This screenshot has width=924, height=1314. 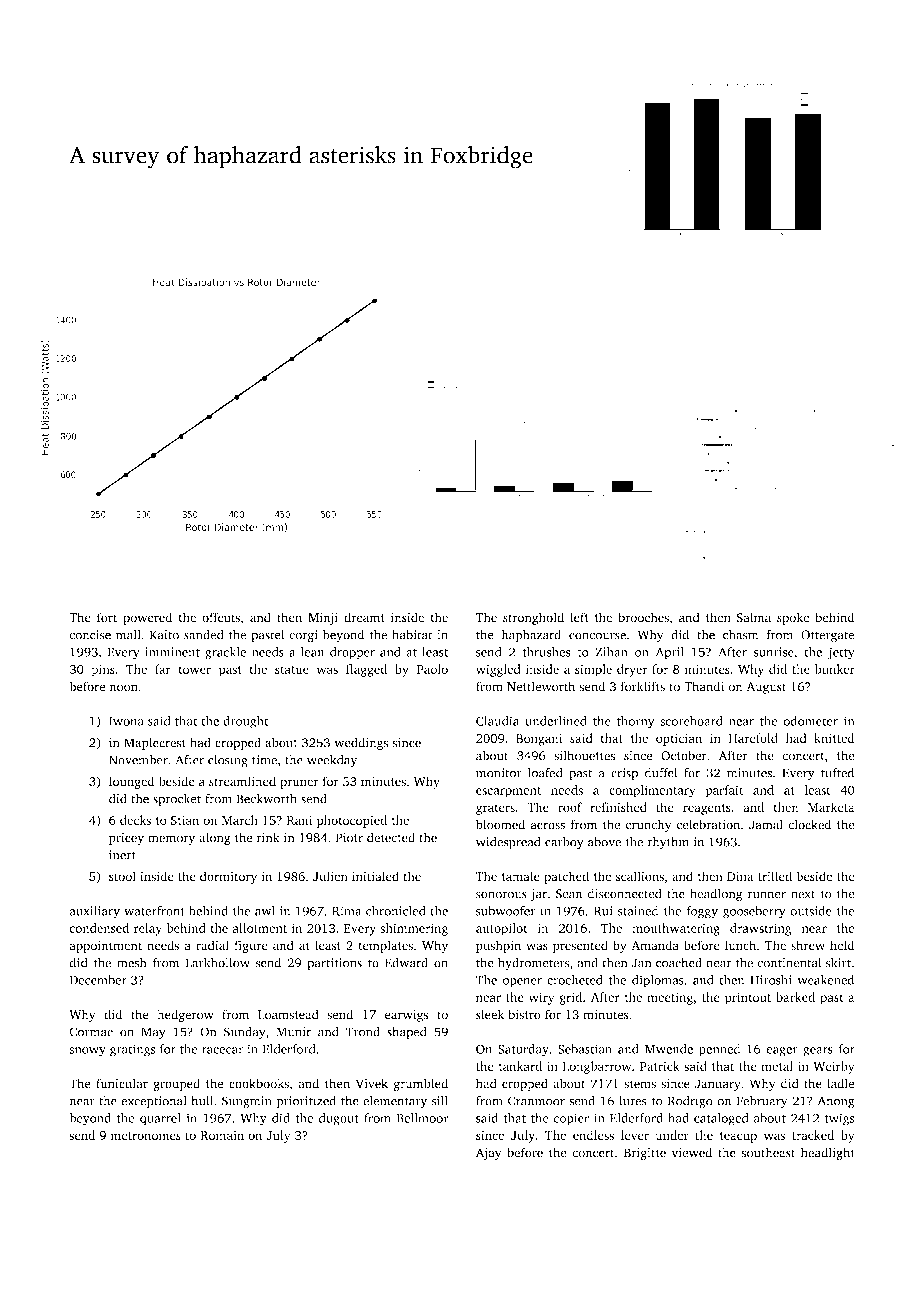 What do you see at coordinates (571, 1119) in the screenshot?
I see `copier` at bounding box center [571, 1119].
